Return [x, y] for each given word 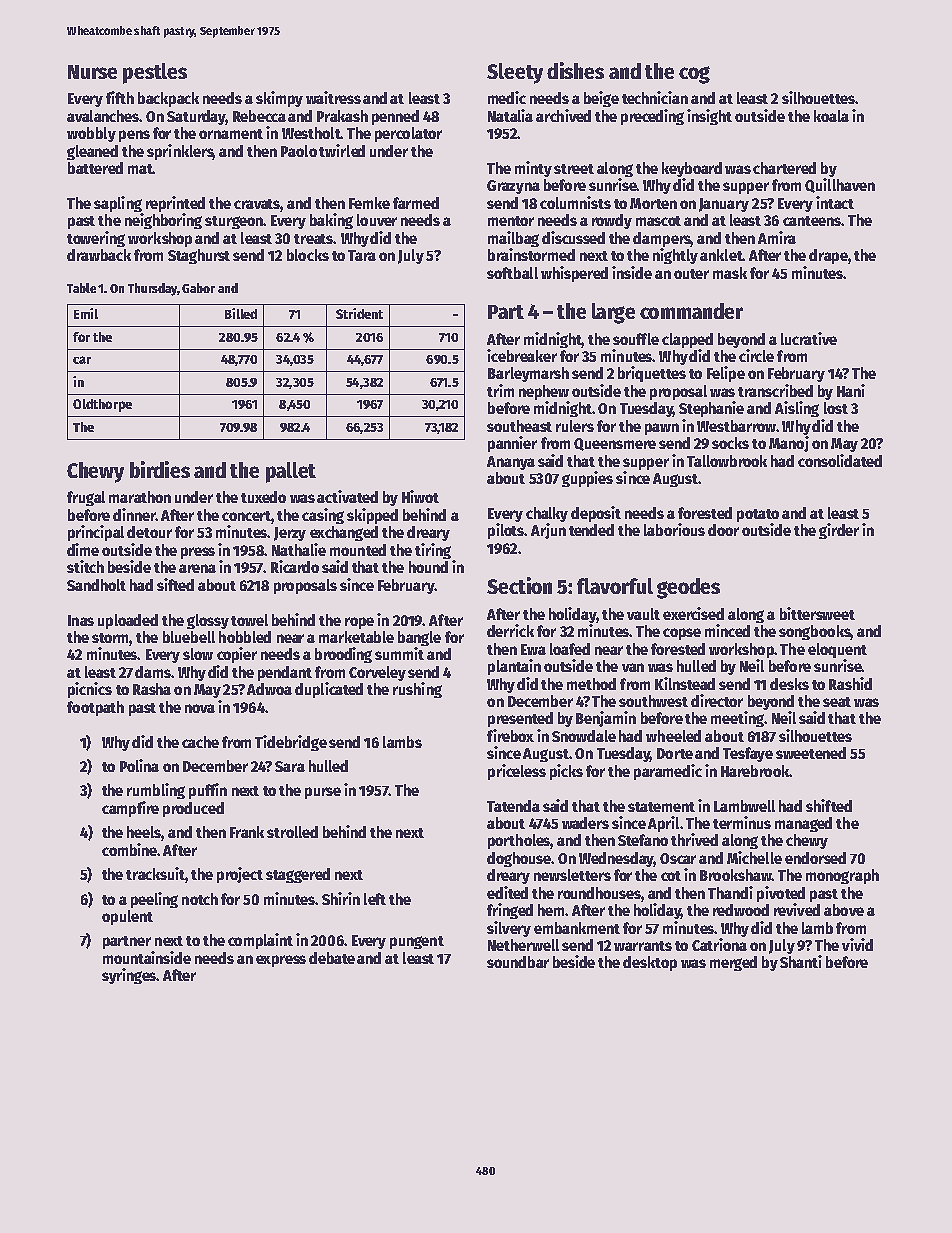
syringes [129, 976]
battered [95, 168]
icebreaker [522, 355]
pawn [662, 429]
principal [96, 533]
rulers [575, 426]
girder [839, 531]
